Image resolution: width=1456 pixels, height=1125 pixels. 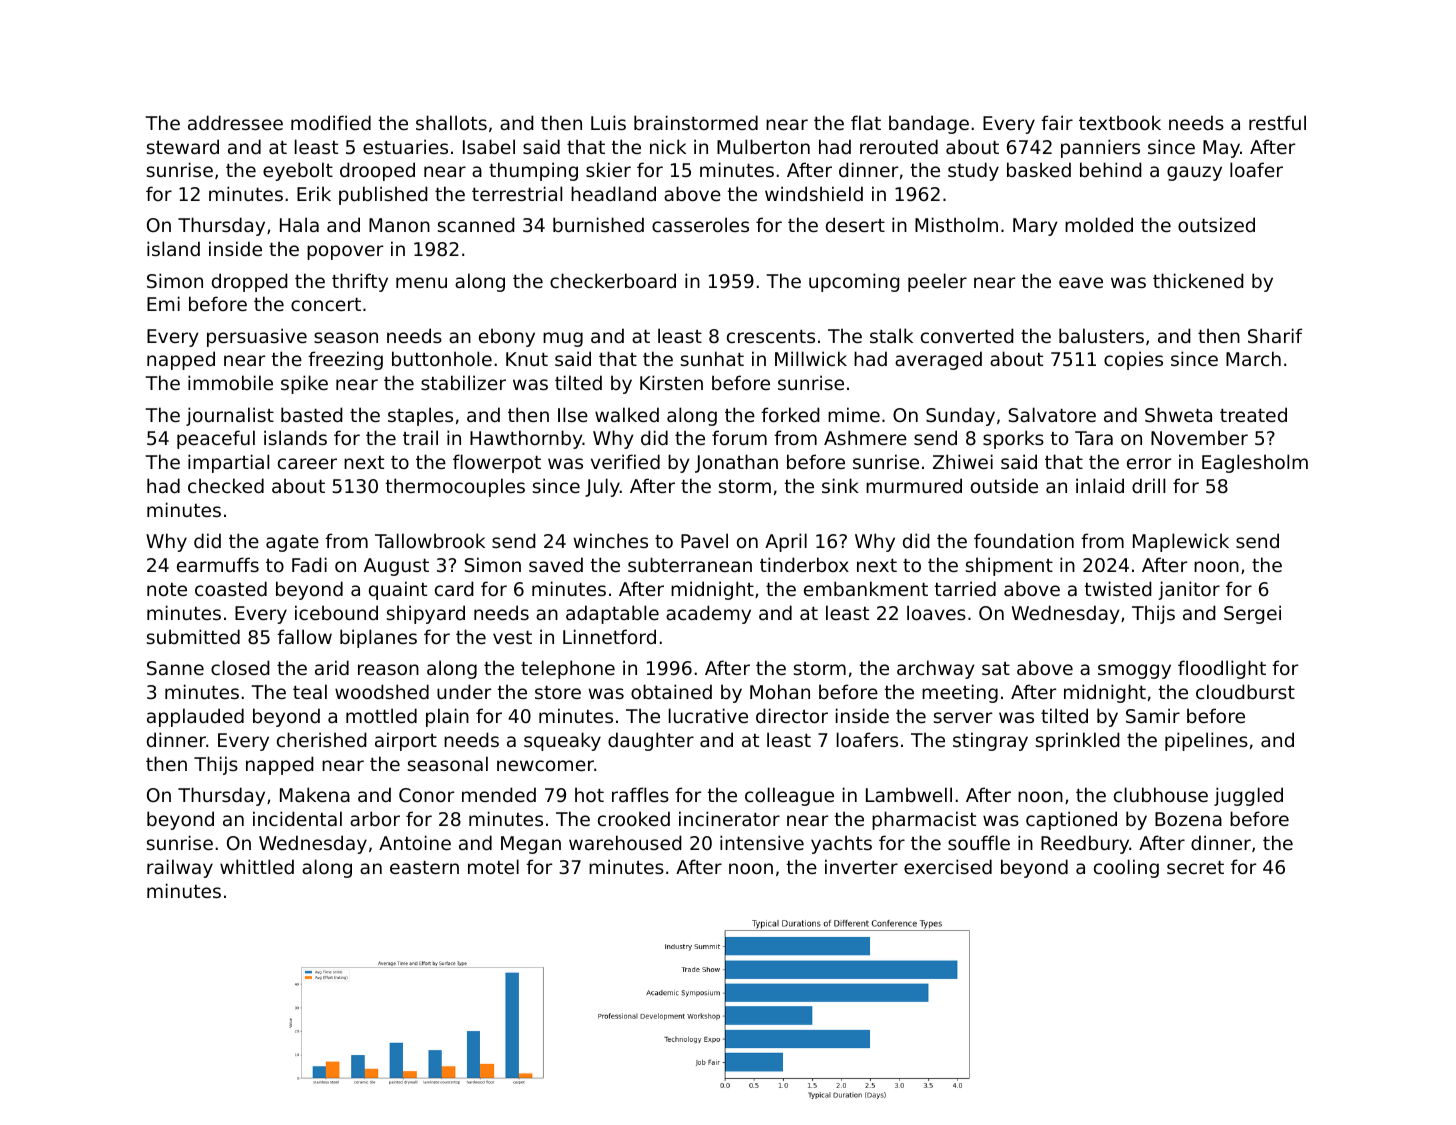 I want to click on daughter, so click(x=651, y=741).
